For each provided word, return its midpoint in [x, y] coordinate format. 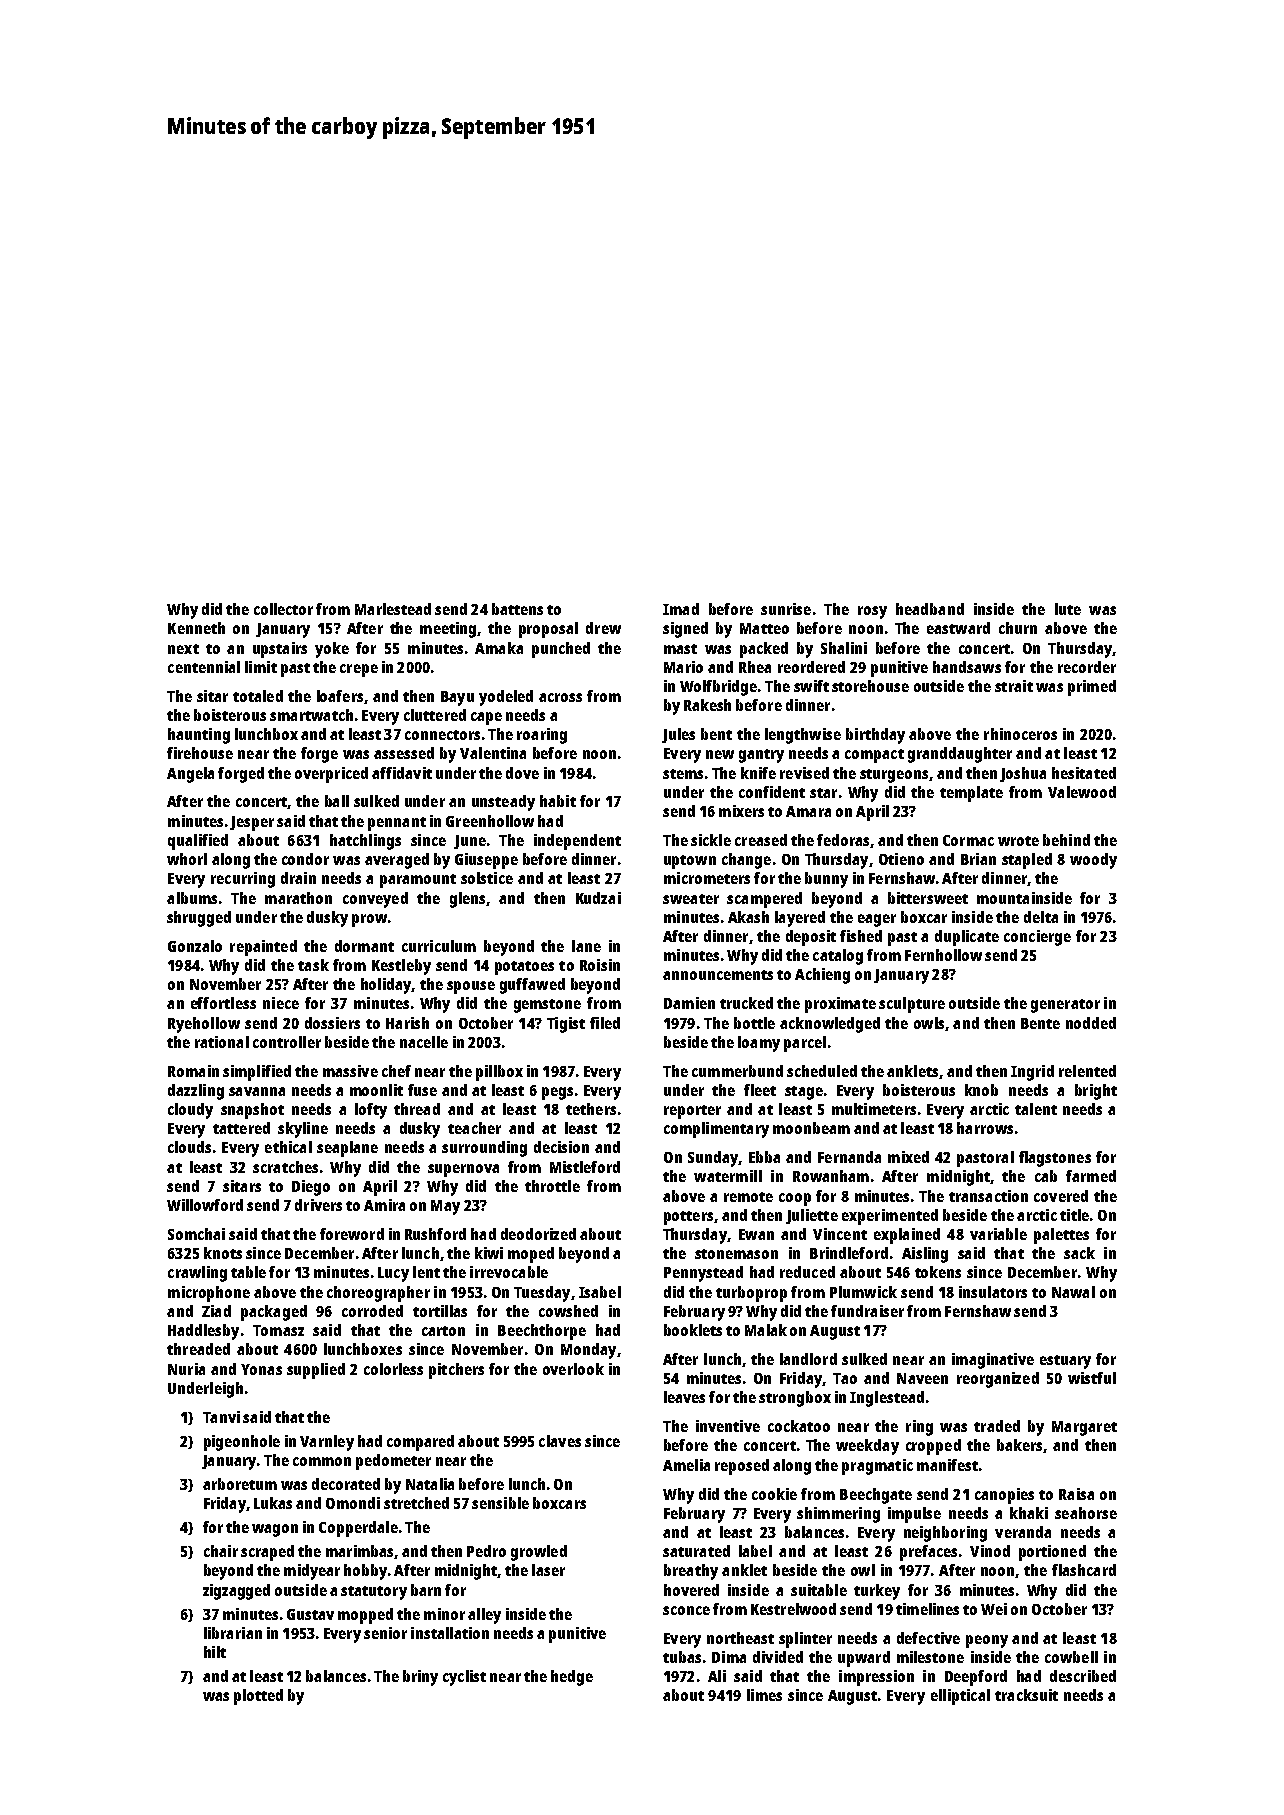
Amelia [686, 1465]
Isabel [600, 1292]
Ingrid [1032, 1073]
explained [907, 1236]
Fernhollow [943, 955]
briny [420, 1678]
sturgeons [894, 776]
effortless [223, 1003]
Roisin [600, 965]
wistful [1092, 1378]
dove [522, 773]
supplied [316, 1371]
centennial [204, 667]
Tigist [566, 1025]
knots [223, 1253]
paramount [418, 881]
